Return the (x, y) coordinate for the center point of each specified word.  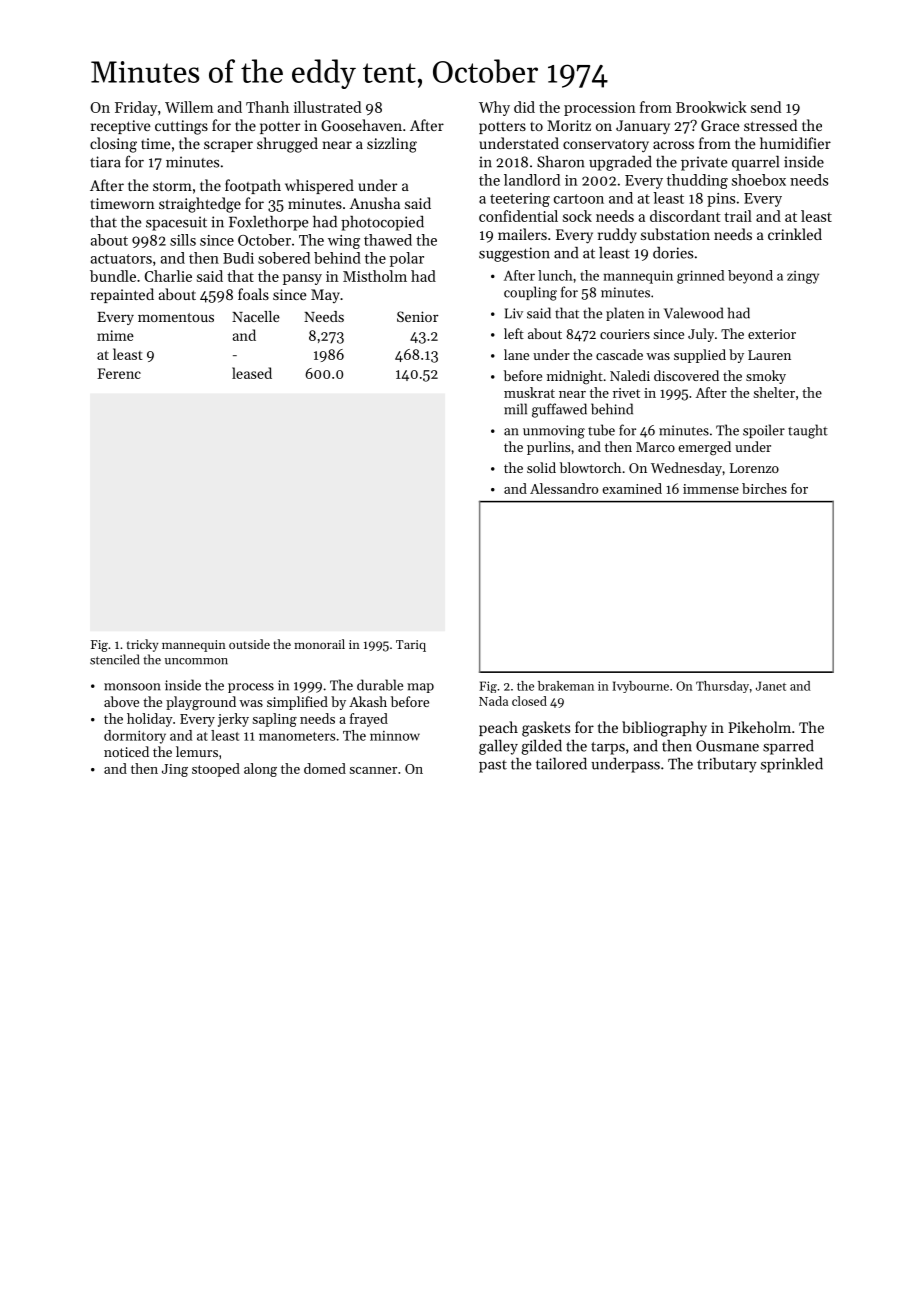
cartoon (579, 199)
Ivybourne (641, 687)
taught (808, 431)
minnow (395, 736)
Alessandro (564, 488)
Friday (136, 108)
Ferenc (119, 373)
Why (494, 108)
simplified (297, 703)
